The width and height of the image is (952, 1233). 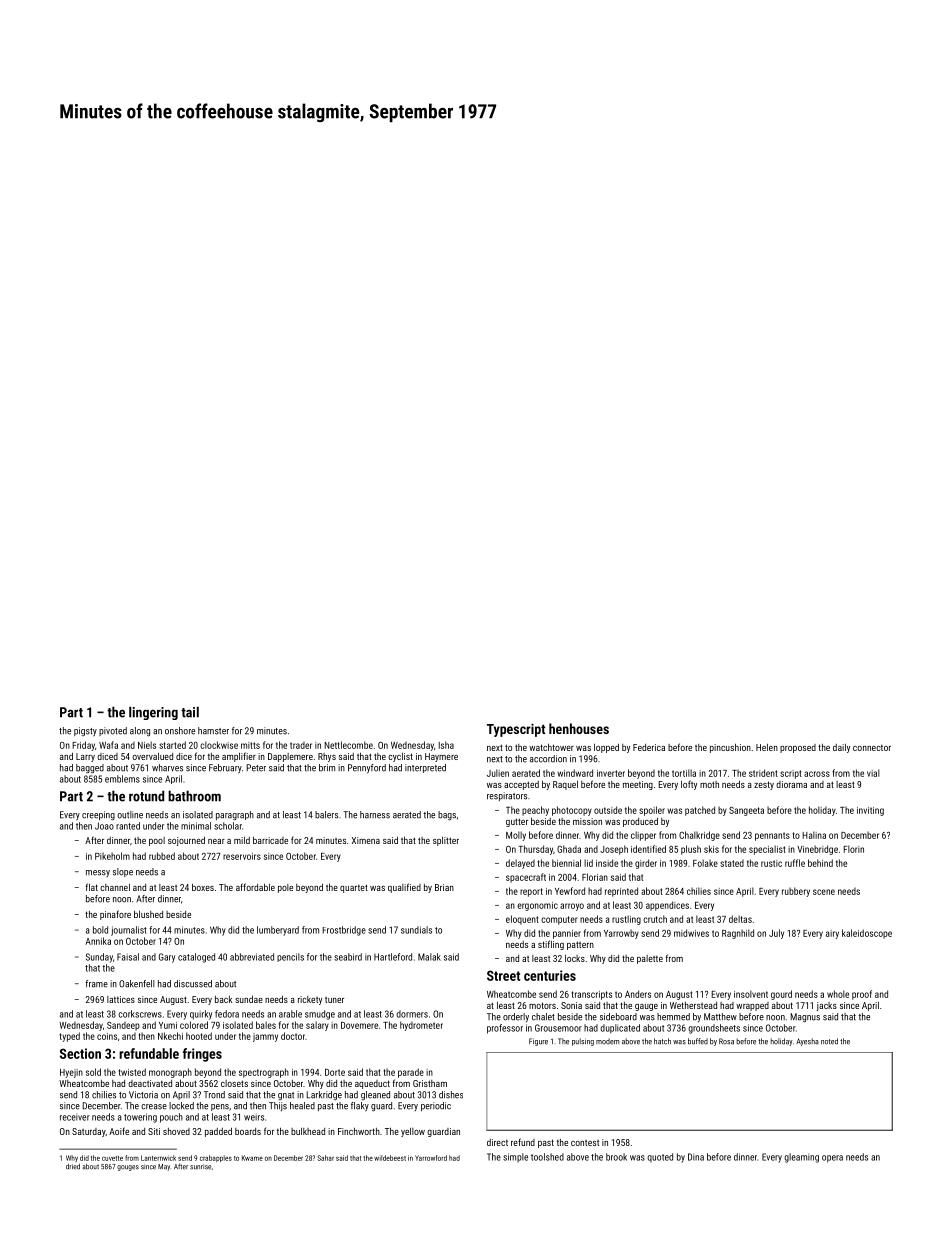 What do you see at coordinates (579, 728) in the image?
I see `henhouses` at bounding box center [579, 728].
